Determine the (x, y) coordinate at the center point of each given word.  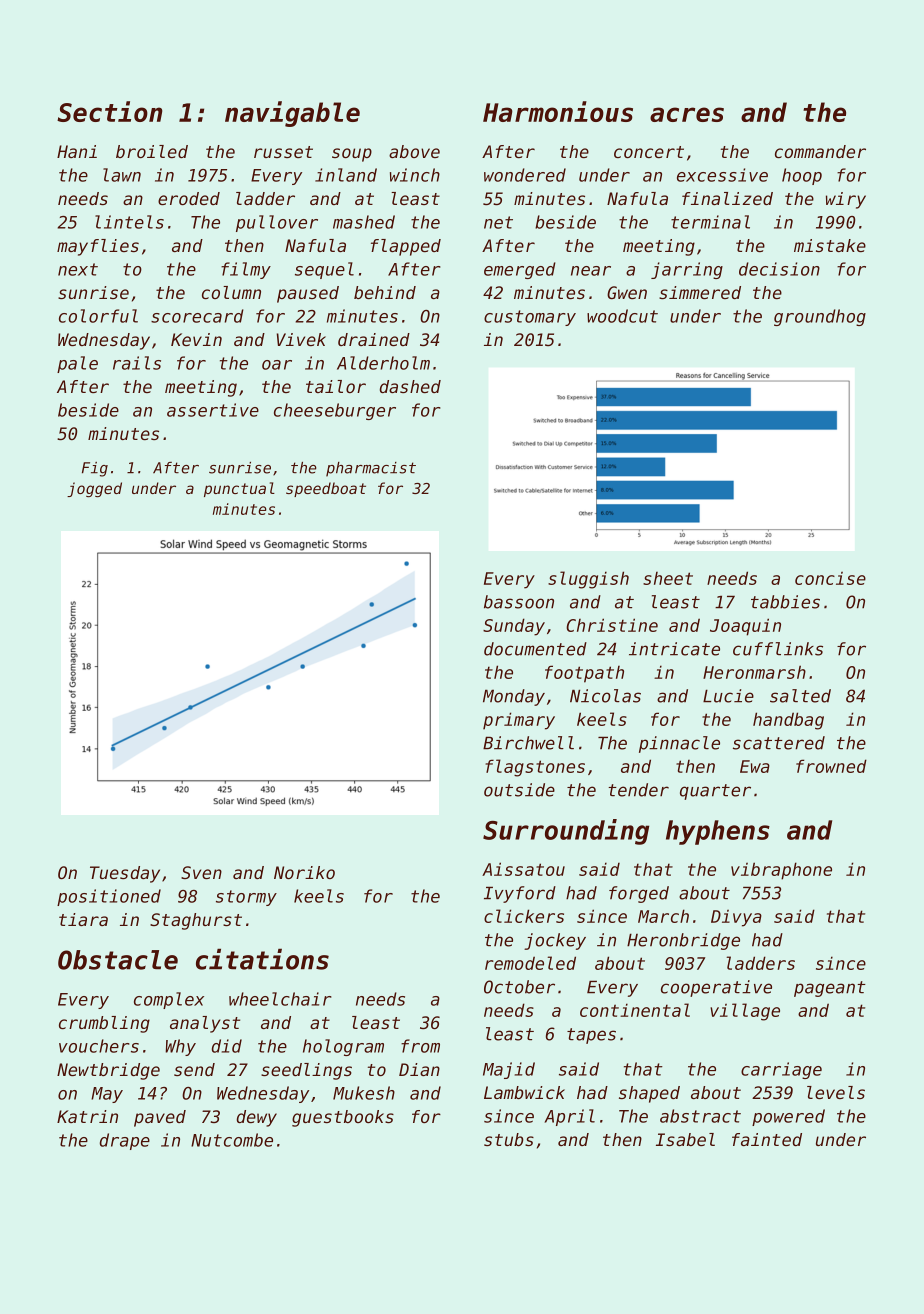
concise (830, 578)
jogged (94, 489)
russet (283, 152)
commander (820, 151)
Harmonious (558, 111)
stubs (509, 1139)
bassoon (519, 602)
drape (125, 1141)
